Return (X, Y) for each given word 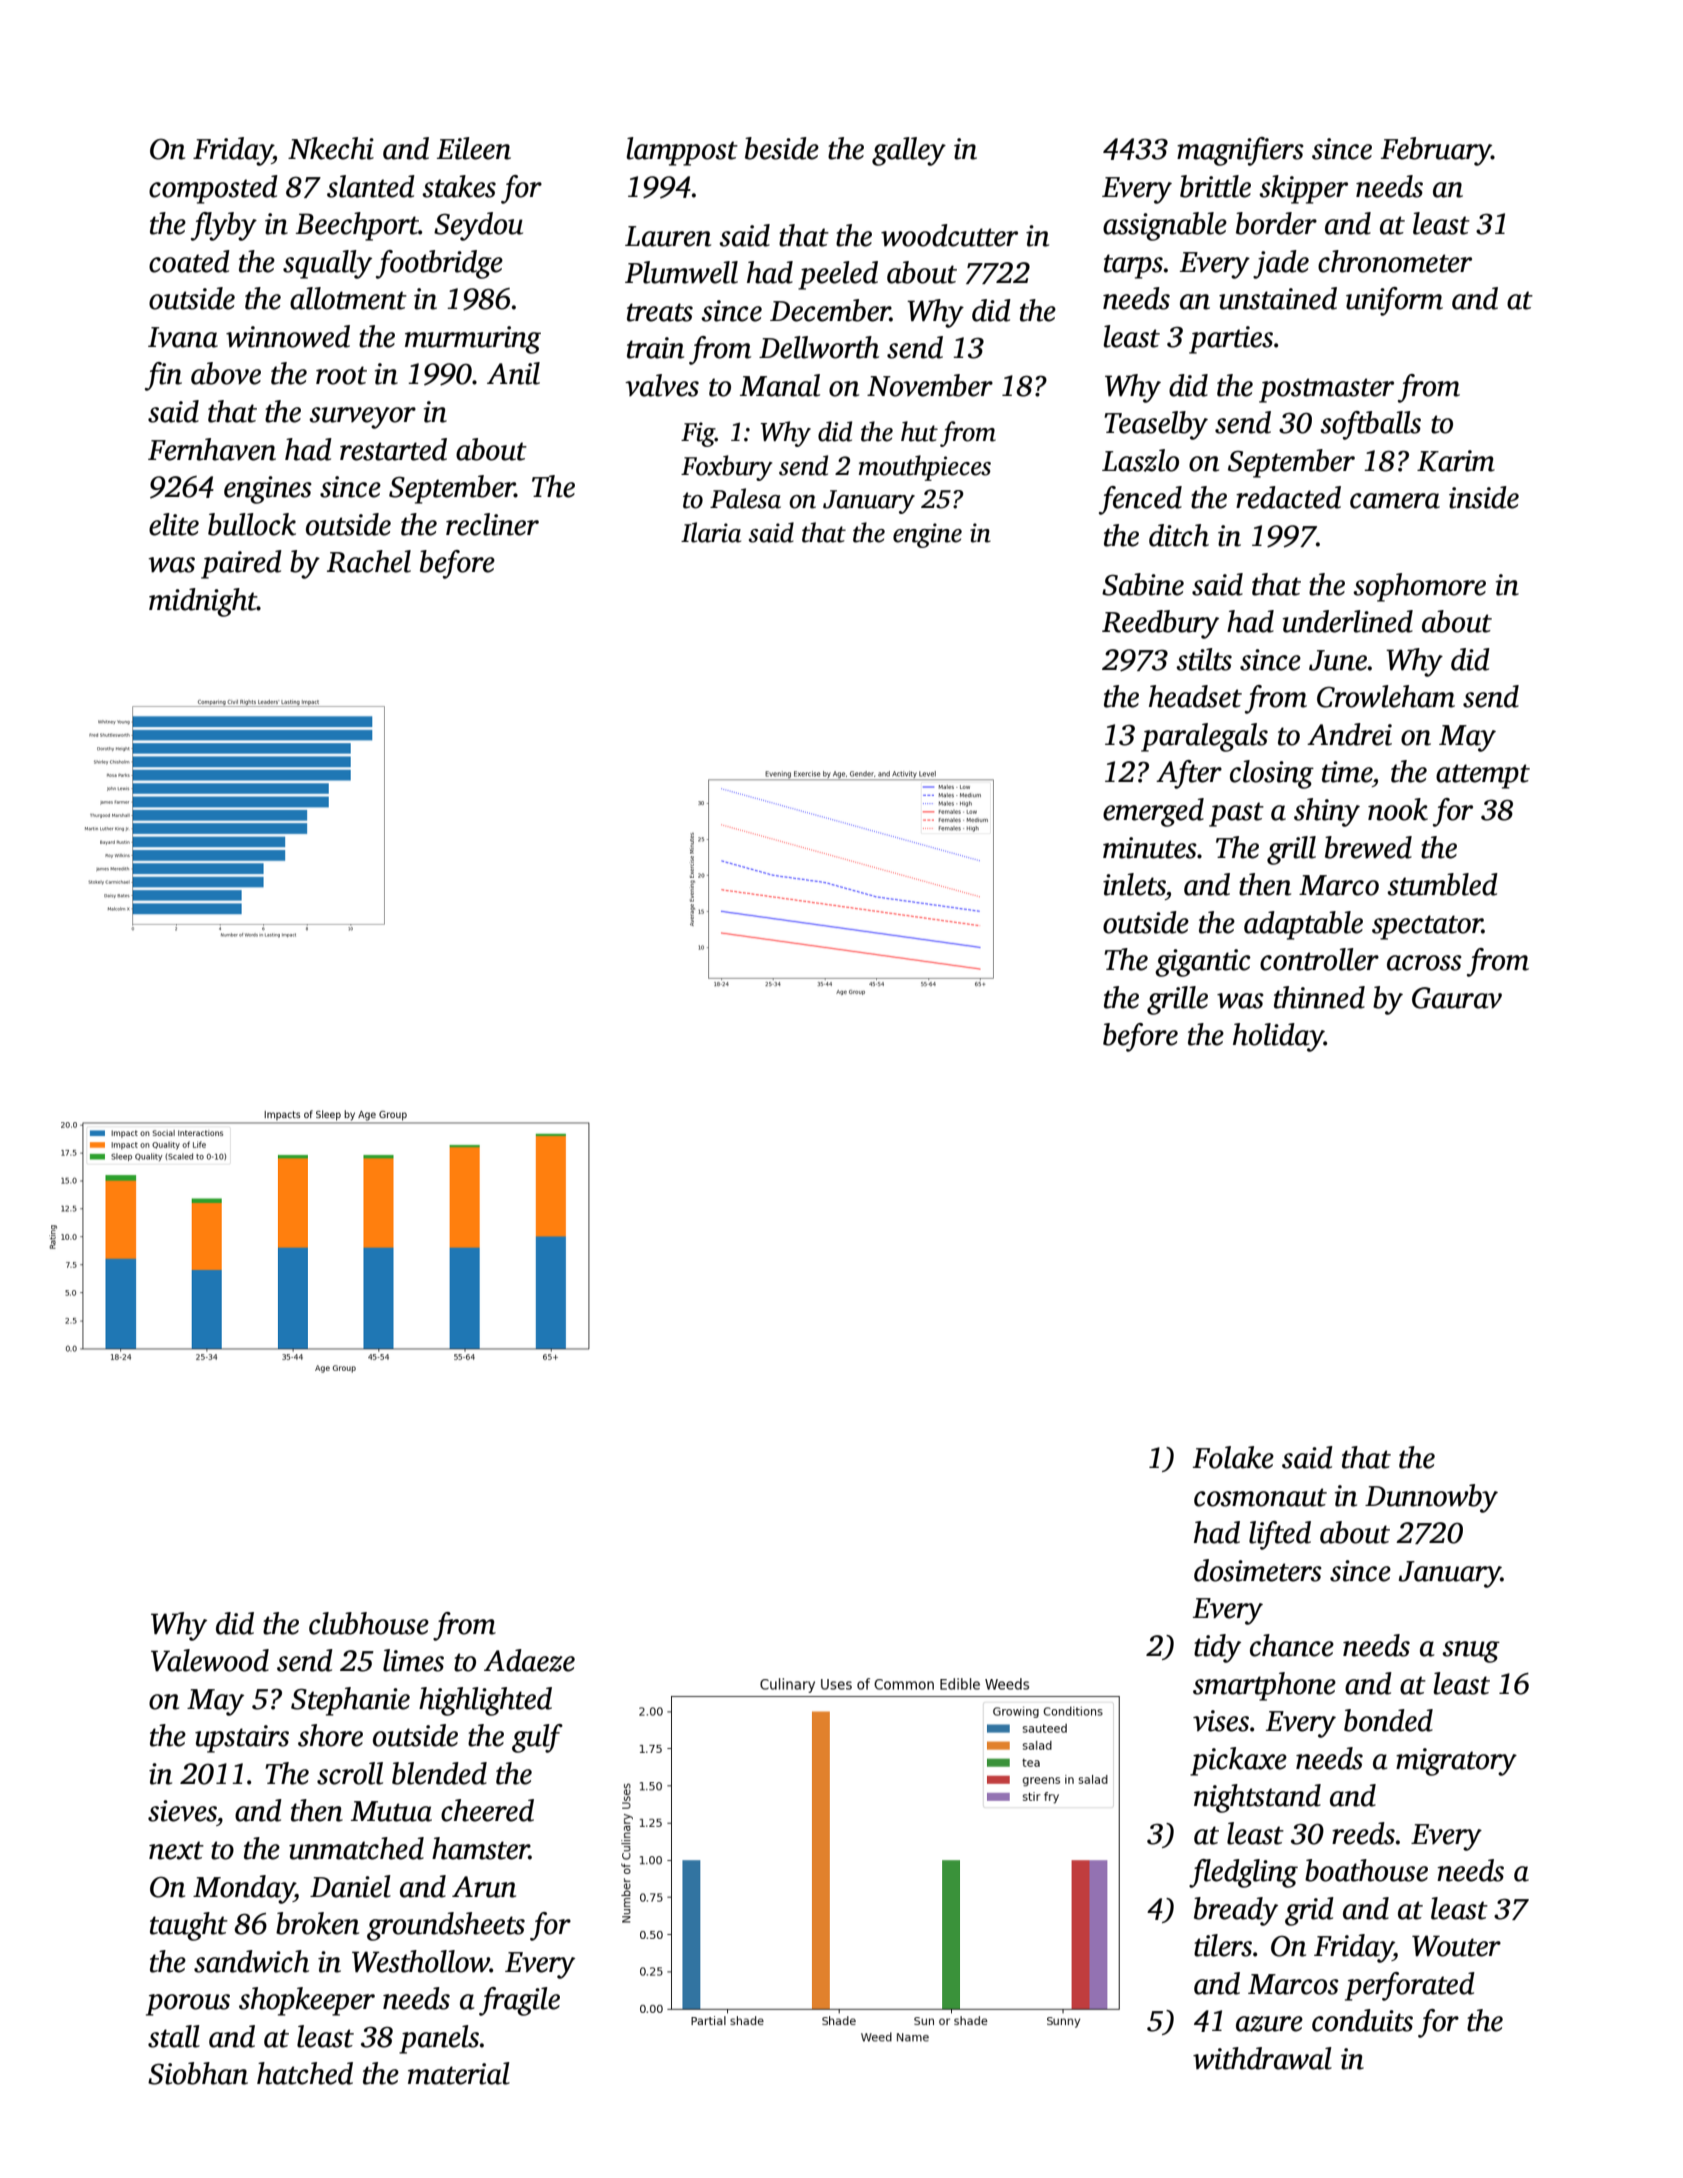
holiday (1278, 1037)
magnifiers (1240, 151)
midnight (203, 602)
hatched (305, 2073)
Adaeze (529, 1660)
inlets (1134, 884)
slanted (371, 186)
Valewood (210, 1660)
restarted (393, 449)
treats (660, 312)
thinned (1319, 997)
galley (909, 151)
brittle (1215, 186)
